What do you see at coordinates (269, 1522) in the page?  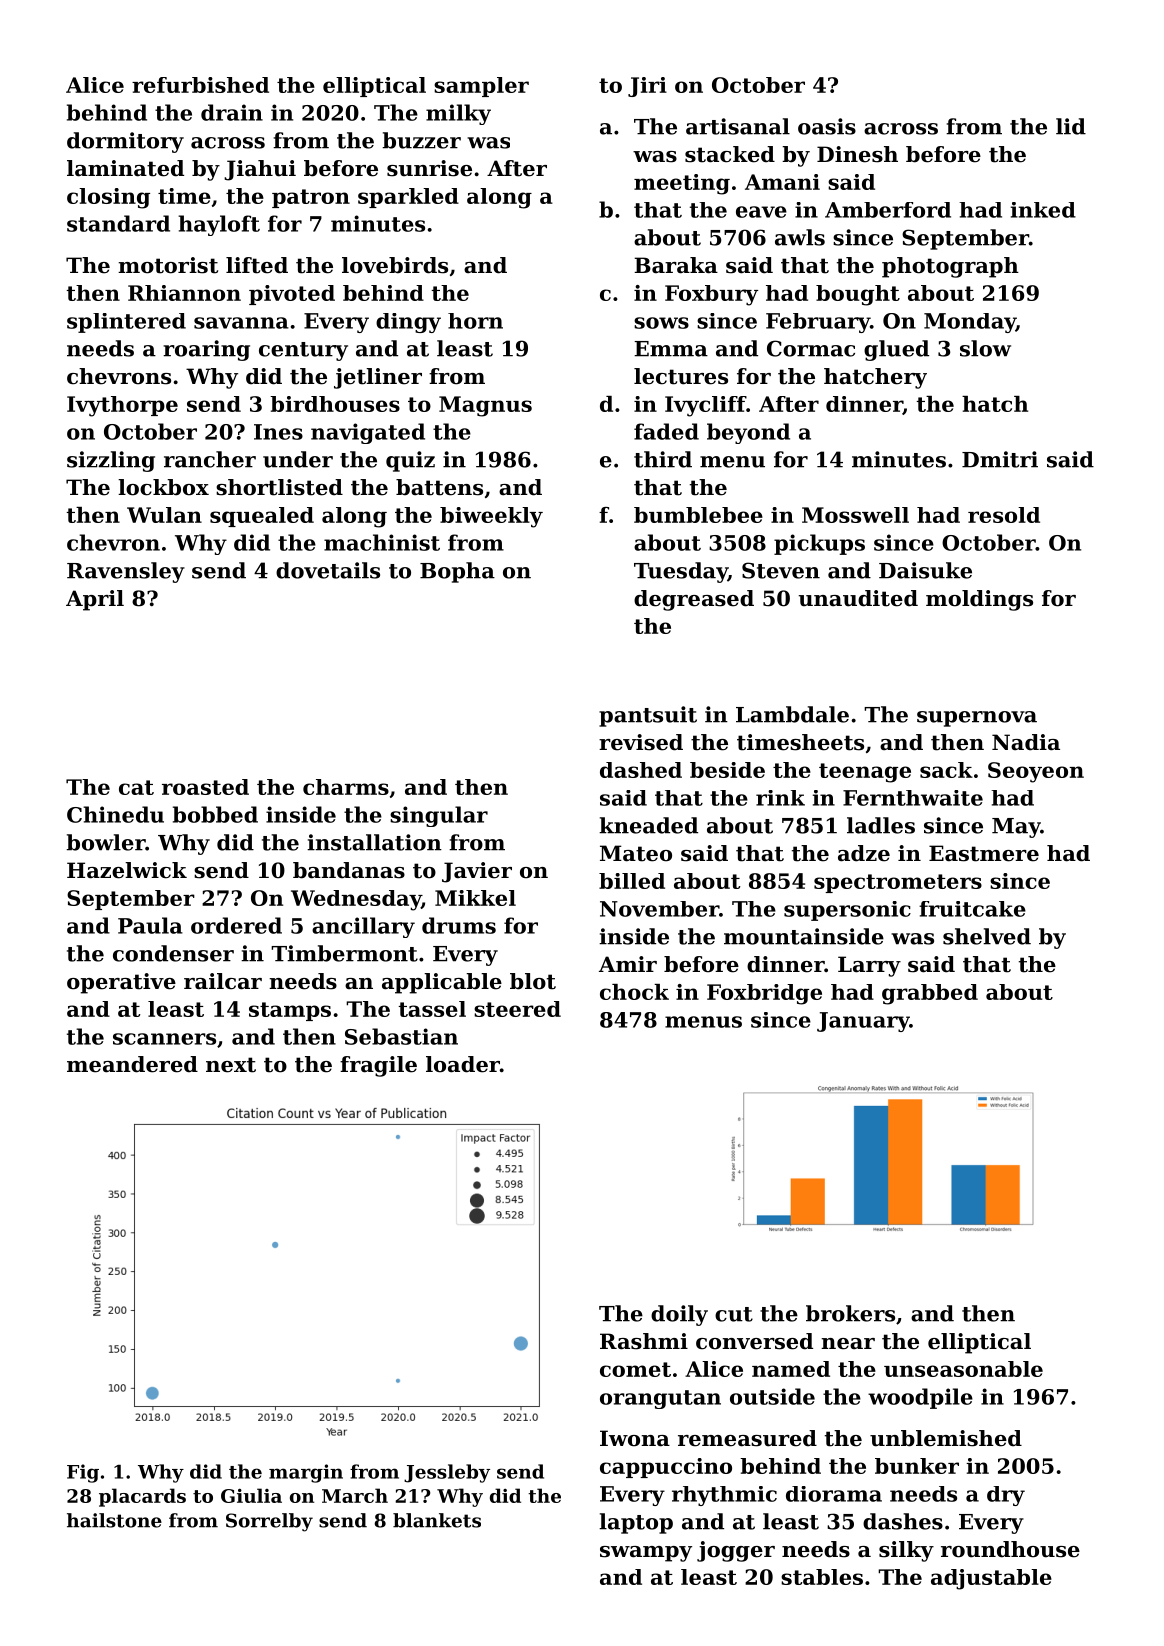 I see `Sorrelby` at bounding box center [269, 1522].
